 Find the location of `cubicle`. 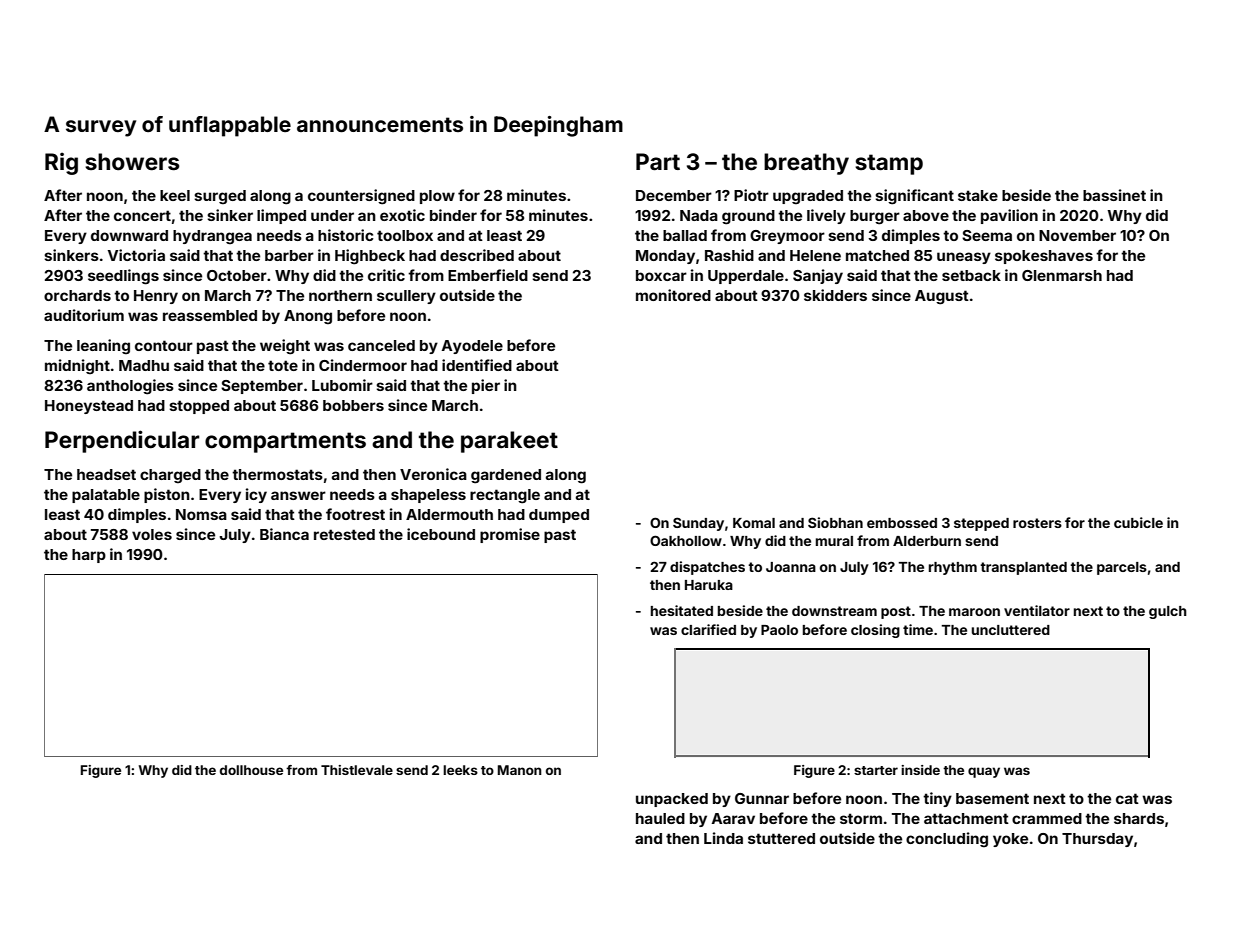

cubicle is located at coordinates (1138, 522).
